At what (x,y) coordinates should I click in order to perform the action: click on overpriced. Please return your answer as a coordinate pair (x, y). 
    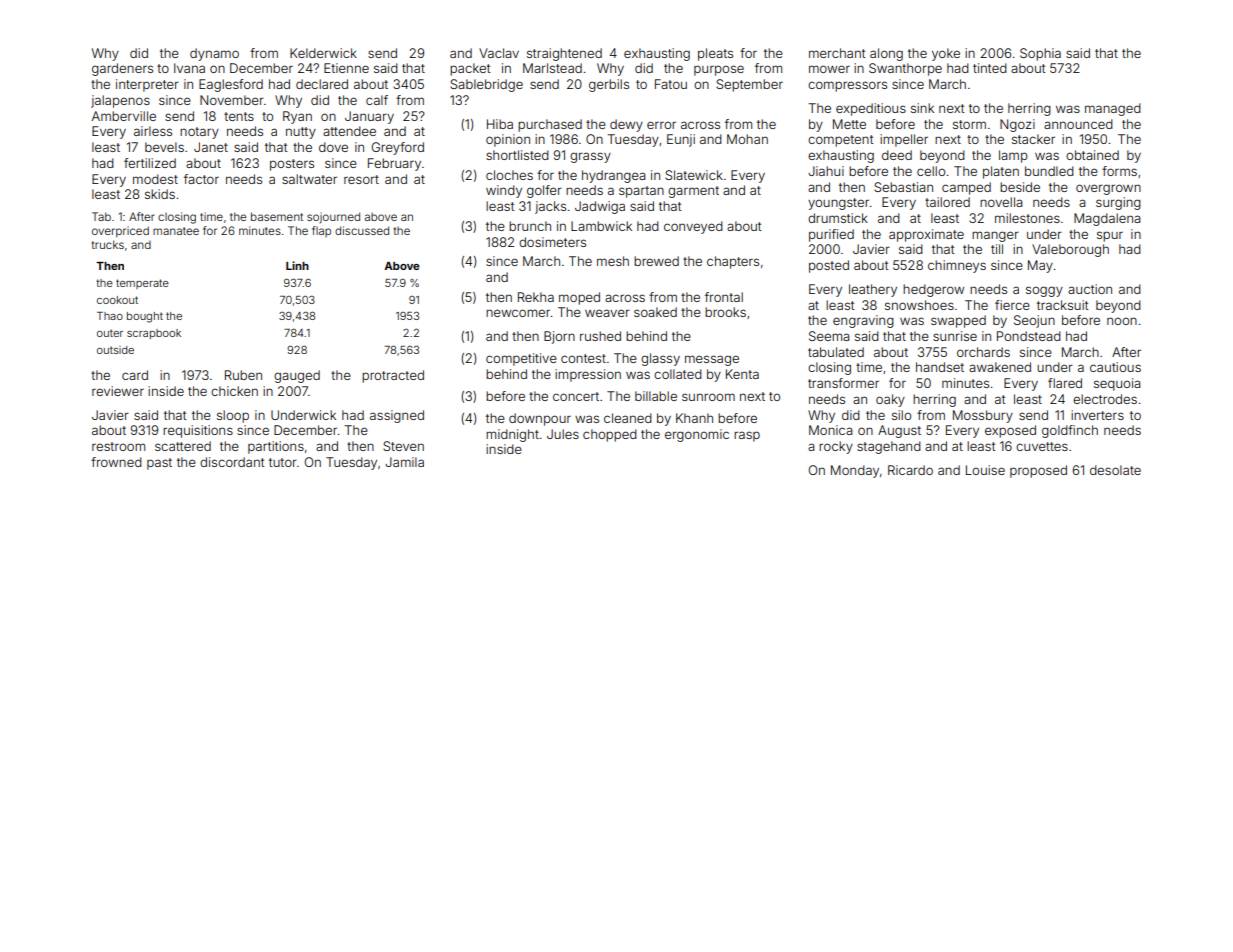
    Looking at the image, I should click on (120, 232).
